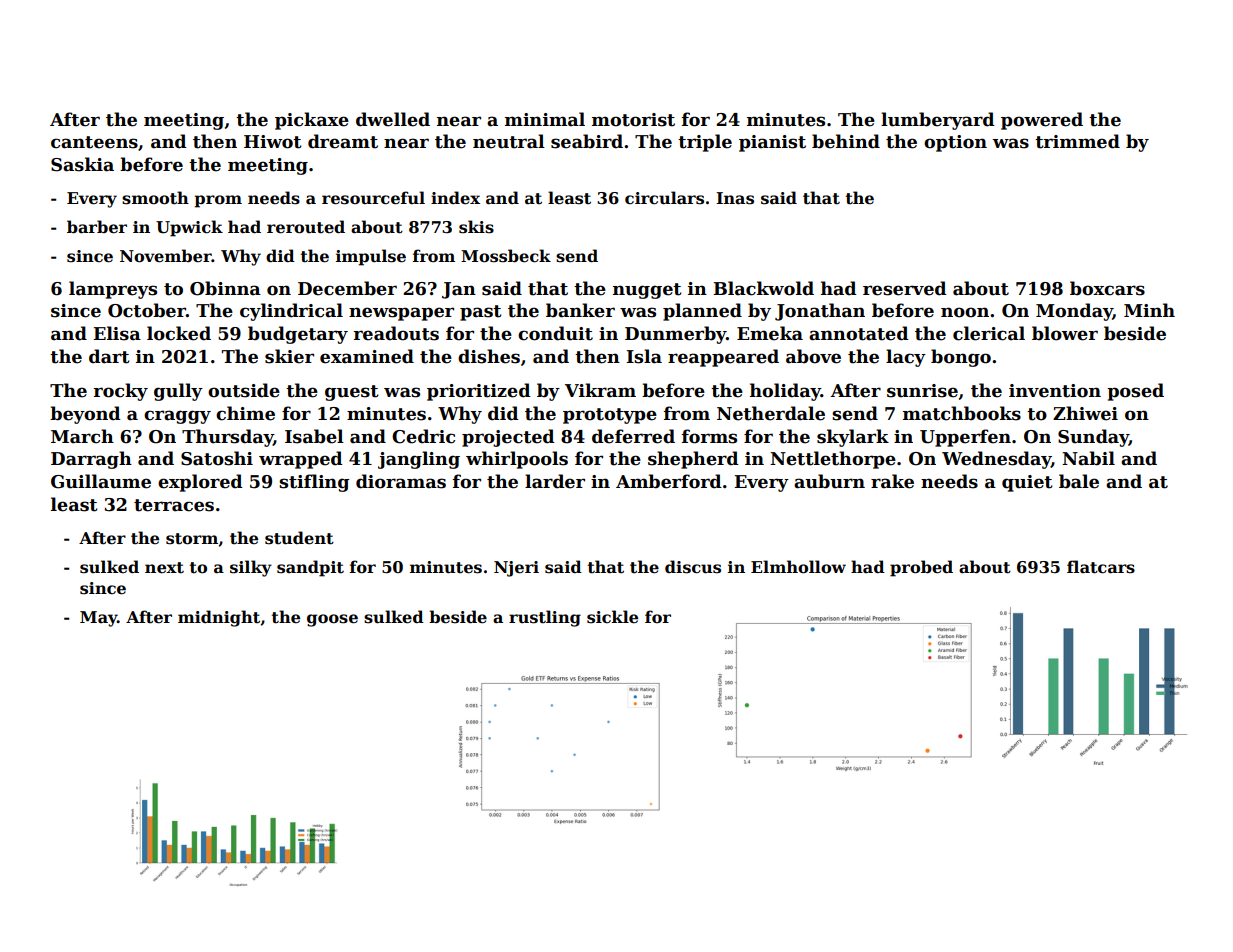 This image has width=1233, height=952. I want to click on trimmed, so click(1077, 141).
